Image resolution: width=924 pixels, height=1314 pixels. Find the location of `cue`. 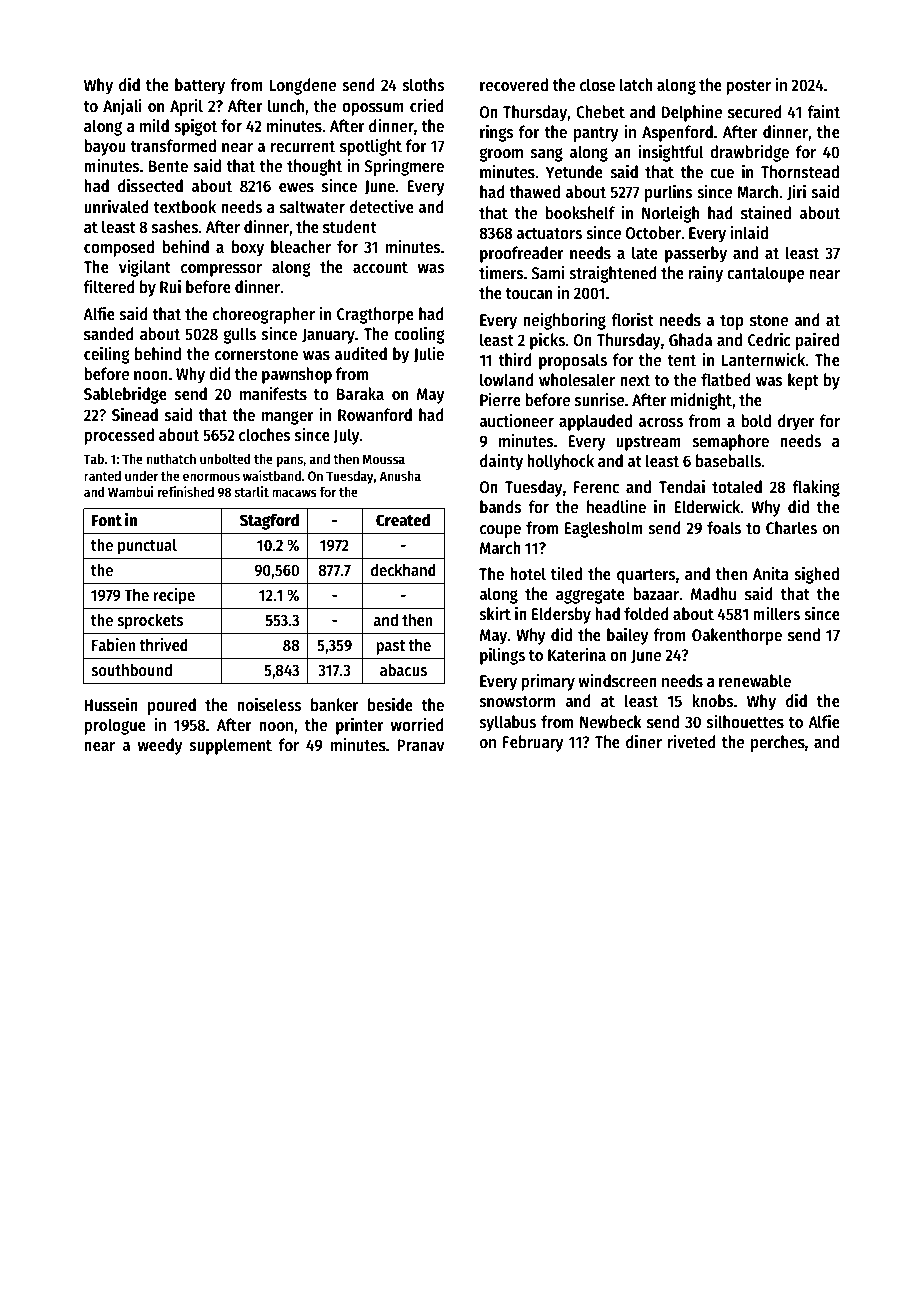

cue is located at coordinates (722, 174).
